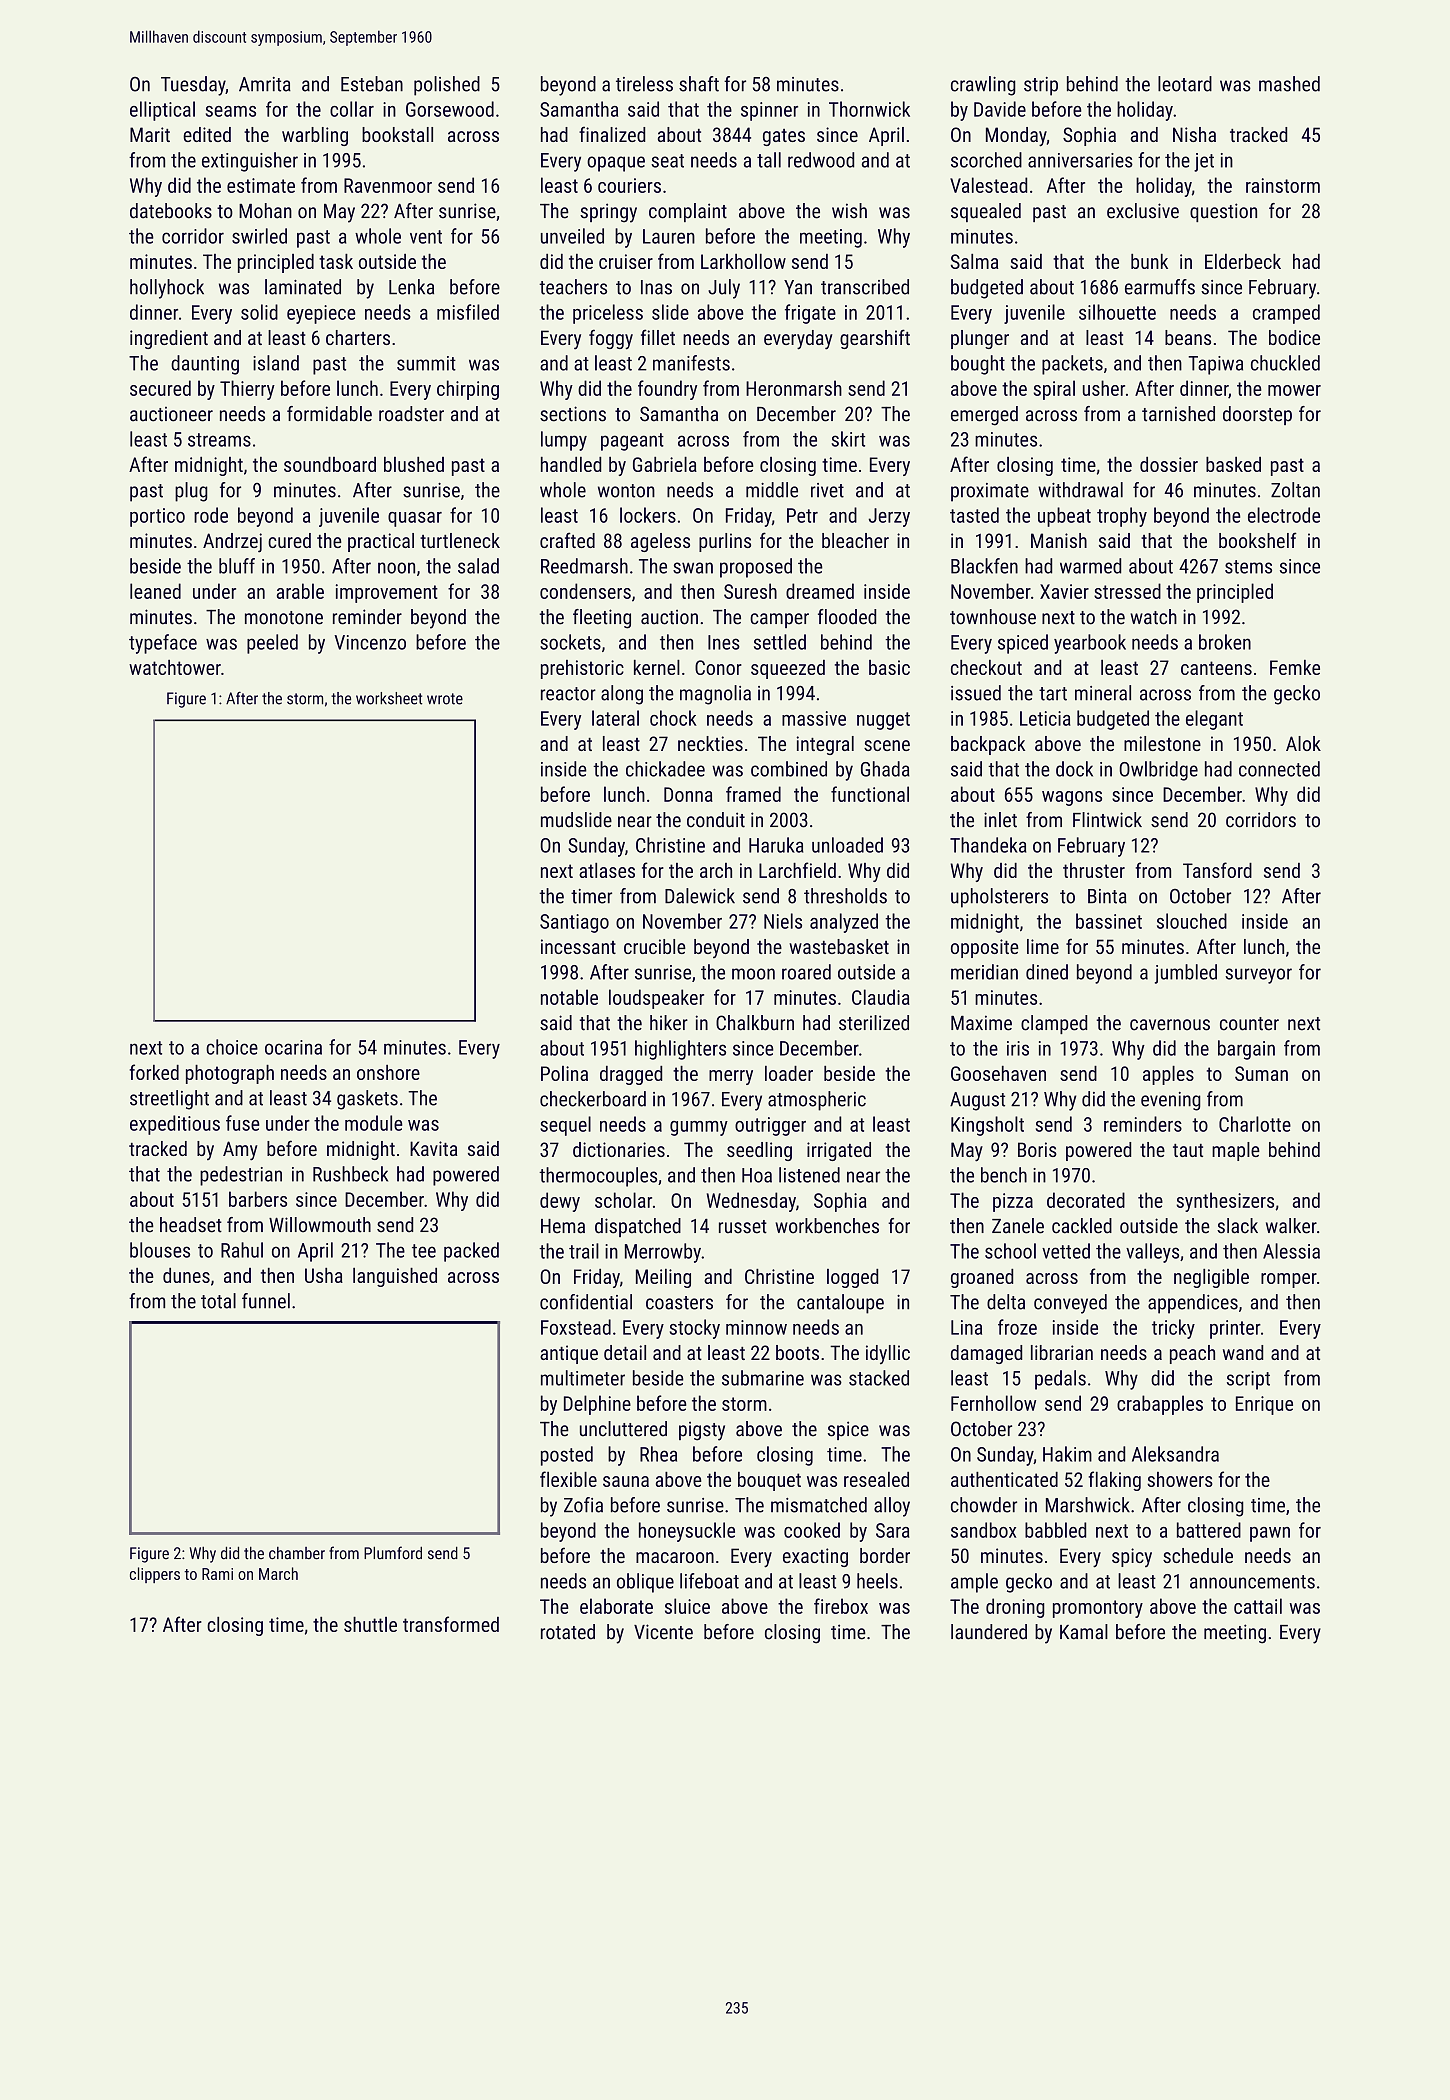 The width and height of the screenshot is (1450, 2100). Describe the element at coordinates (284, 618) in the screenshot. I see `monotone` at that location.
